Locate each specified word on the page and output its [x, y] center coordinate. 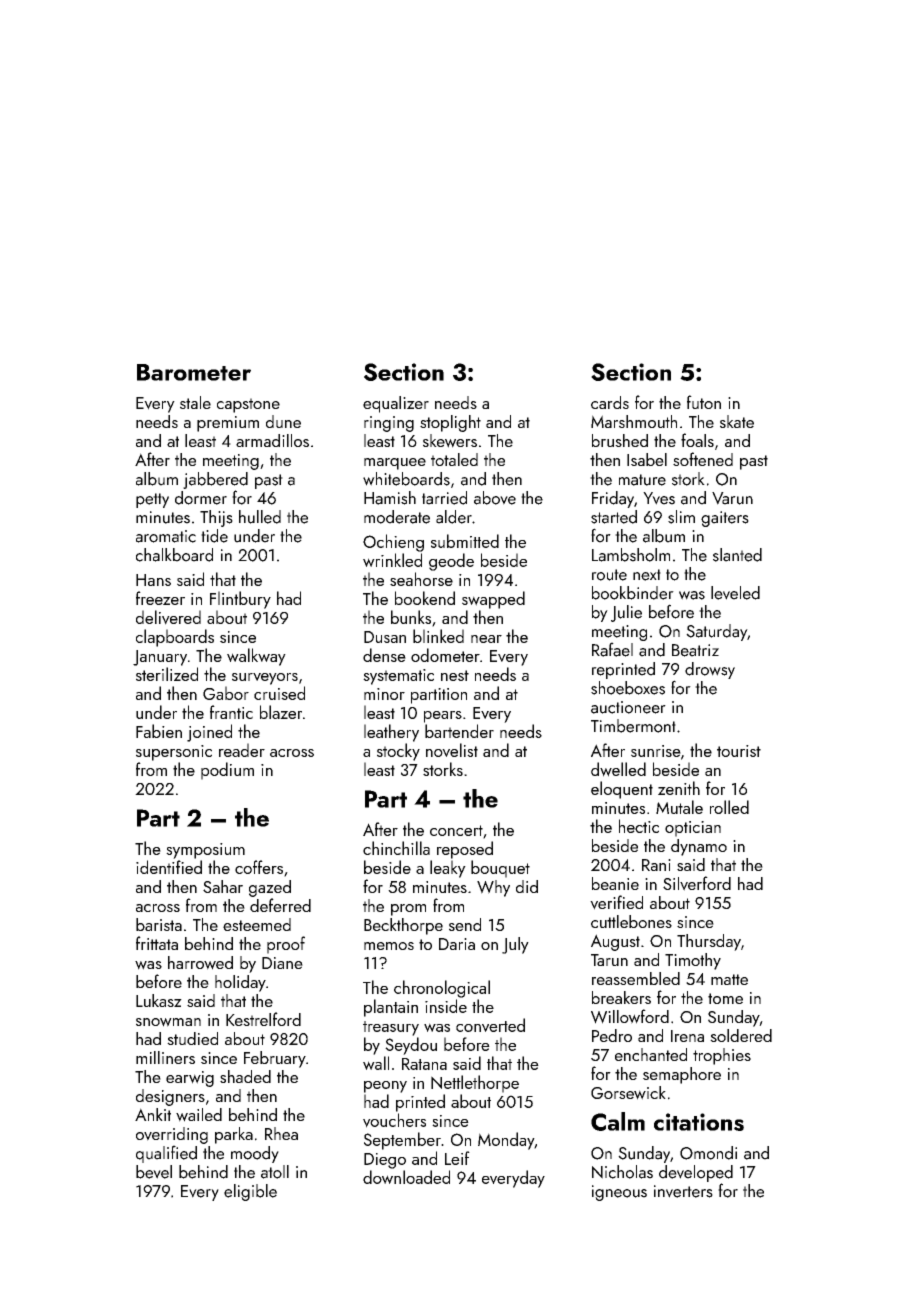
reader [242, 750]
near [486, 639]
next [647, 575]
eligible [250, 1192]
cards [610, 402]
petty [152, 500]
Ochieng [393, 543]
